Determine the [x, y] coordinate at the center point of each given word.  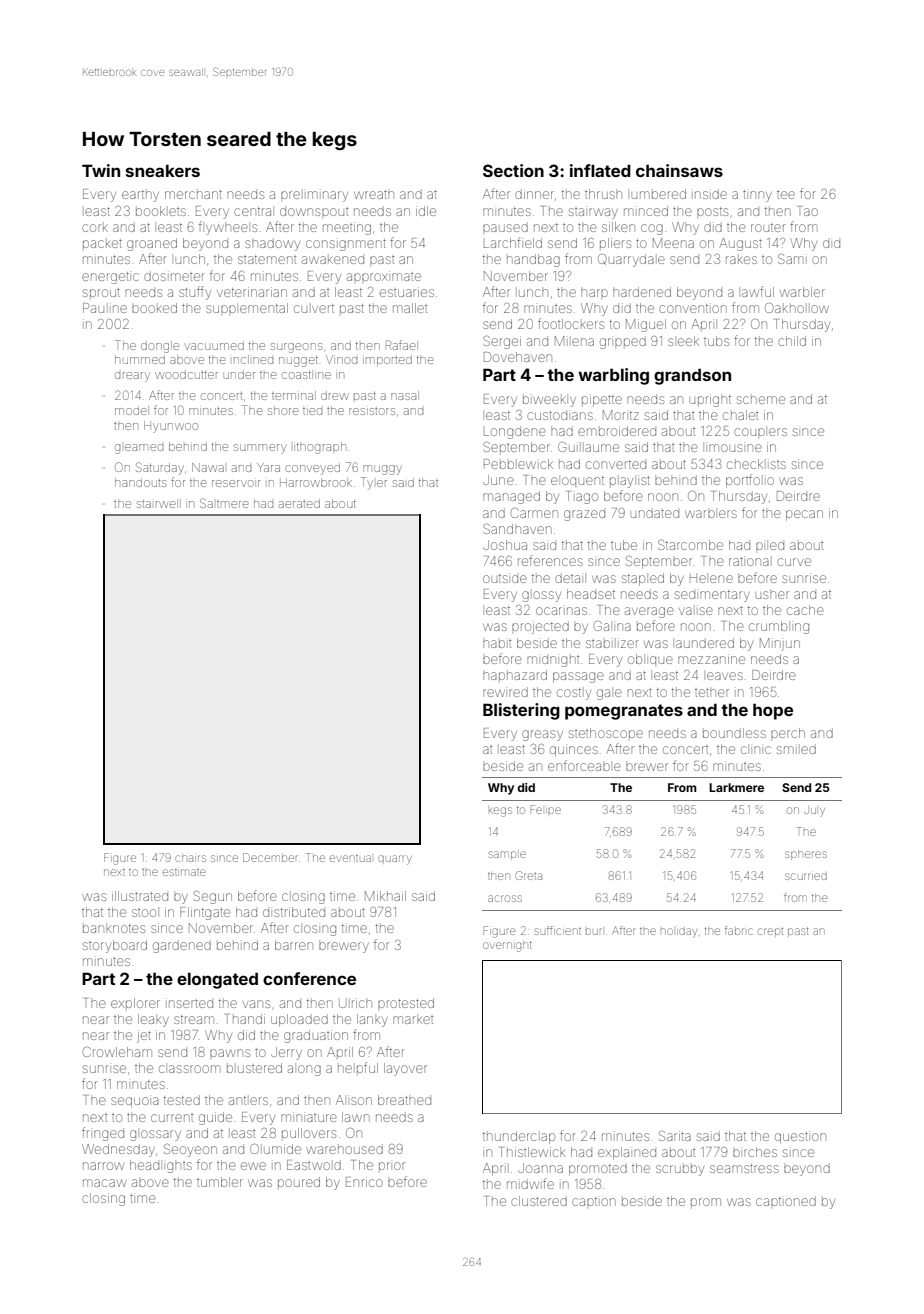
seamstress [744, 1168]
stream [194, 1019]
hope [773, 711]
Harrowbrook [316, 482]
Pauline [105, 308]
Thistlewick [533, 1152]
